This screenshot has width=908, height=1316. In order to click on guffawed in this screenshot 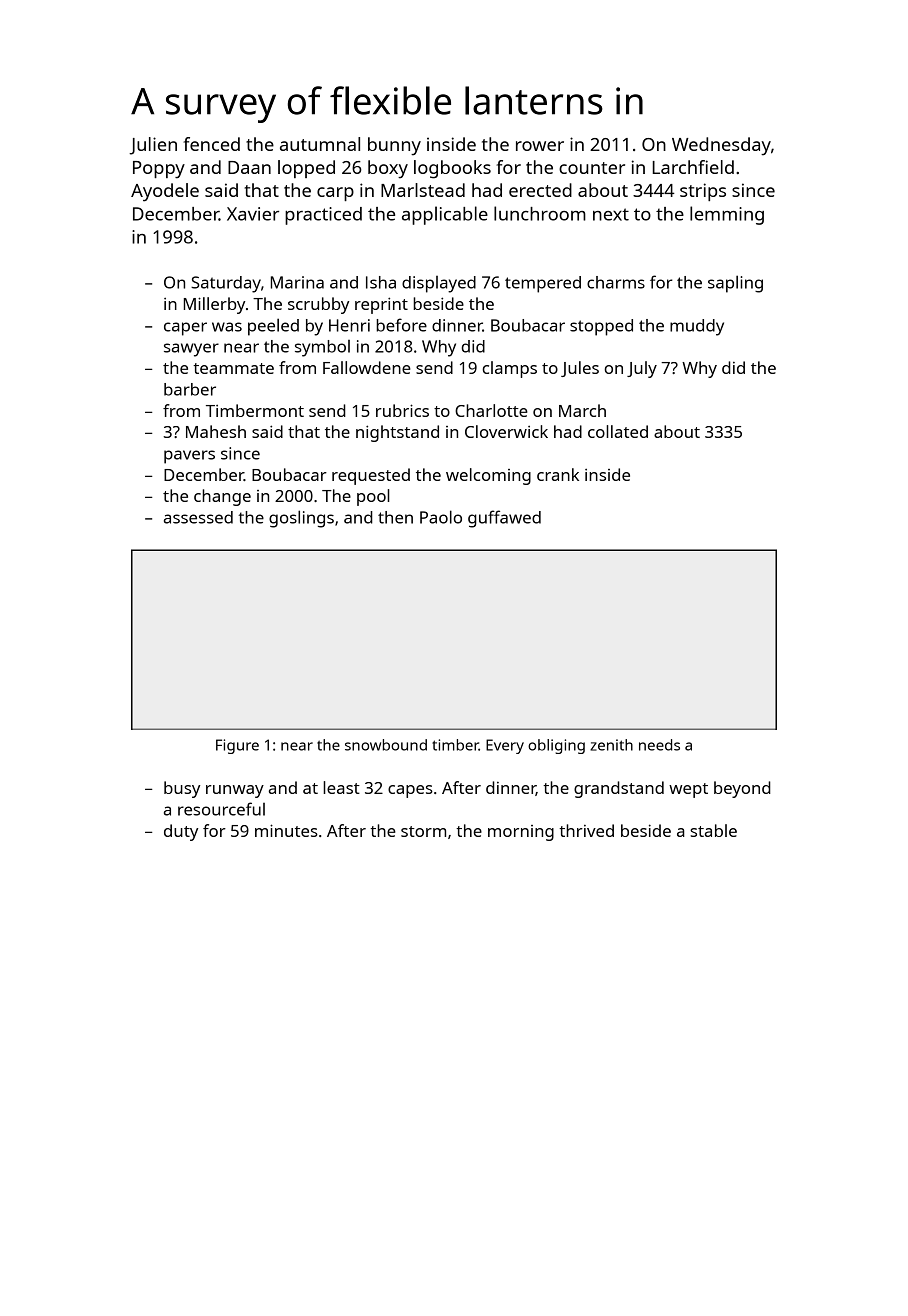, I will do `click(504, 519)`.
